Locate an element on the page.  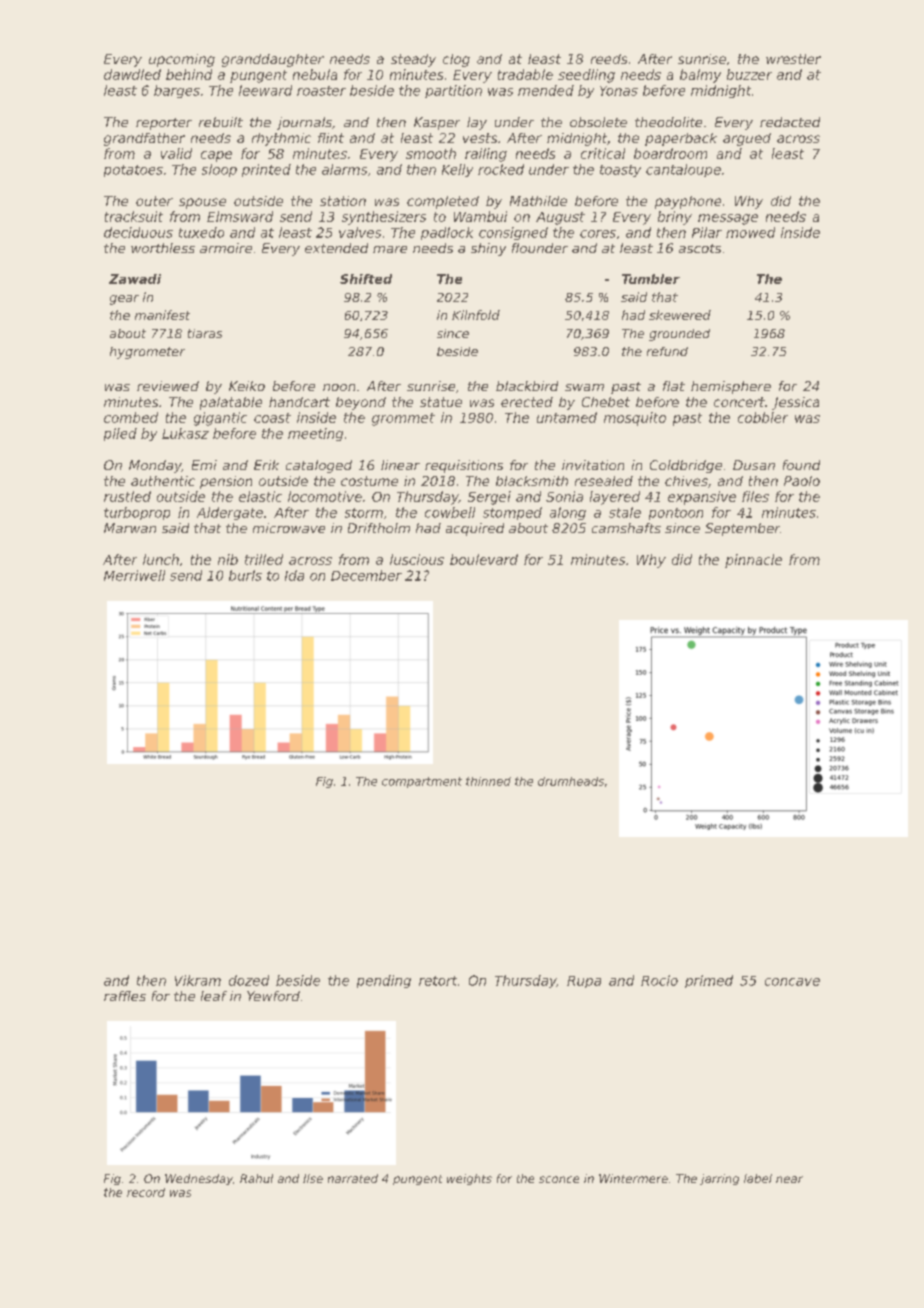
pinnacle is located at coordinates (753, 561).
